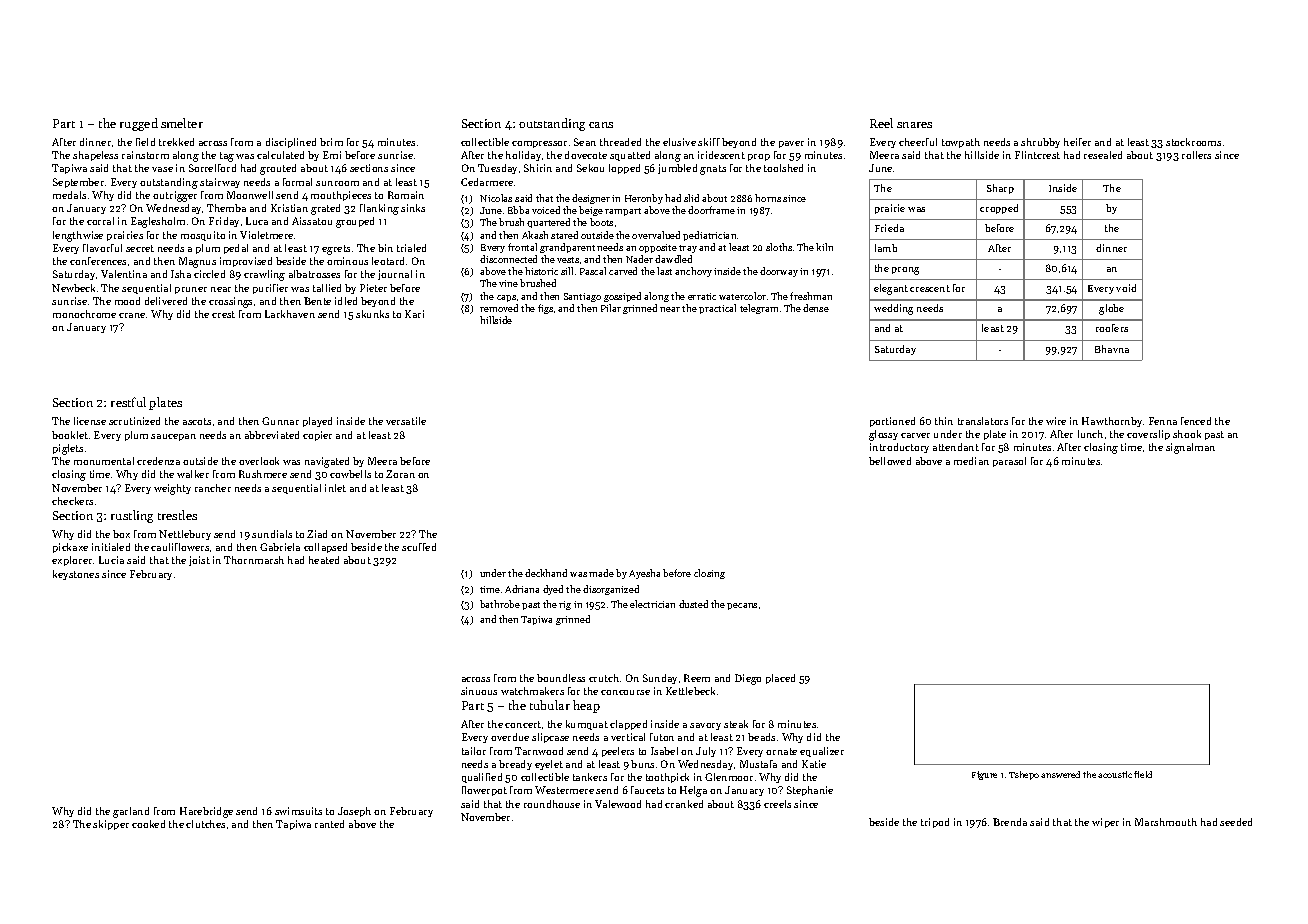 The height and width of the image is (924, 1308). Describe the element at coordinates (84, 314) in the image. I see `monochrome` at that location.
